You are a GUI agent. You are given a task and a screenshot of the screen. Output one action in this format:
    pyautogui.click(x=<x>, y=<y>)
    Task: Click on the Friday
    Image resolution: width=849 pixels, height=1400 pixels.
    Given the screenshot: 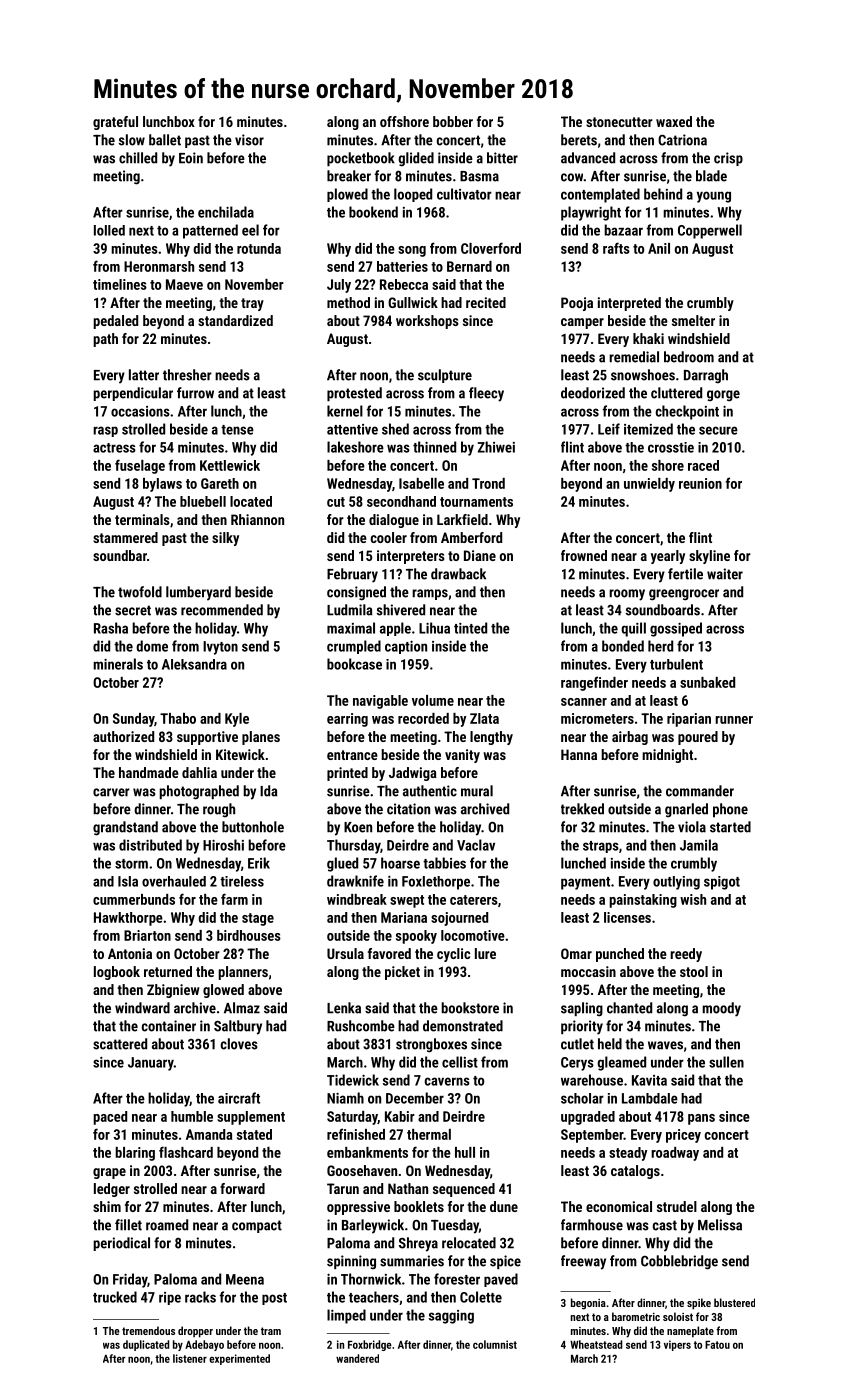 What is the action you would take?
    pyautogui.click(x=130, y=1280)
